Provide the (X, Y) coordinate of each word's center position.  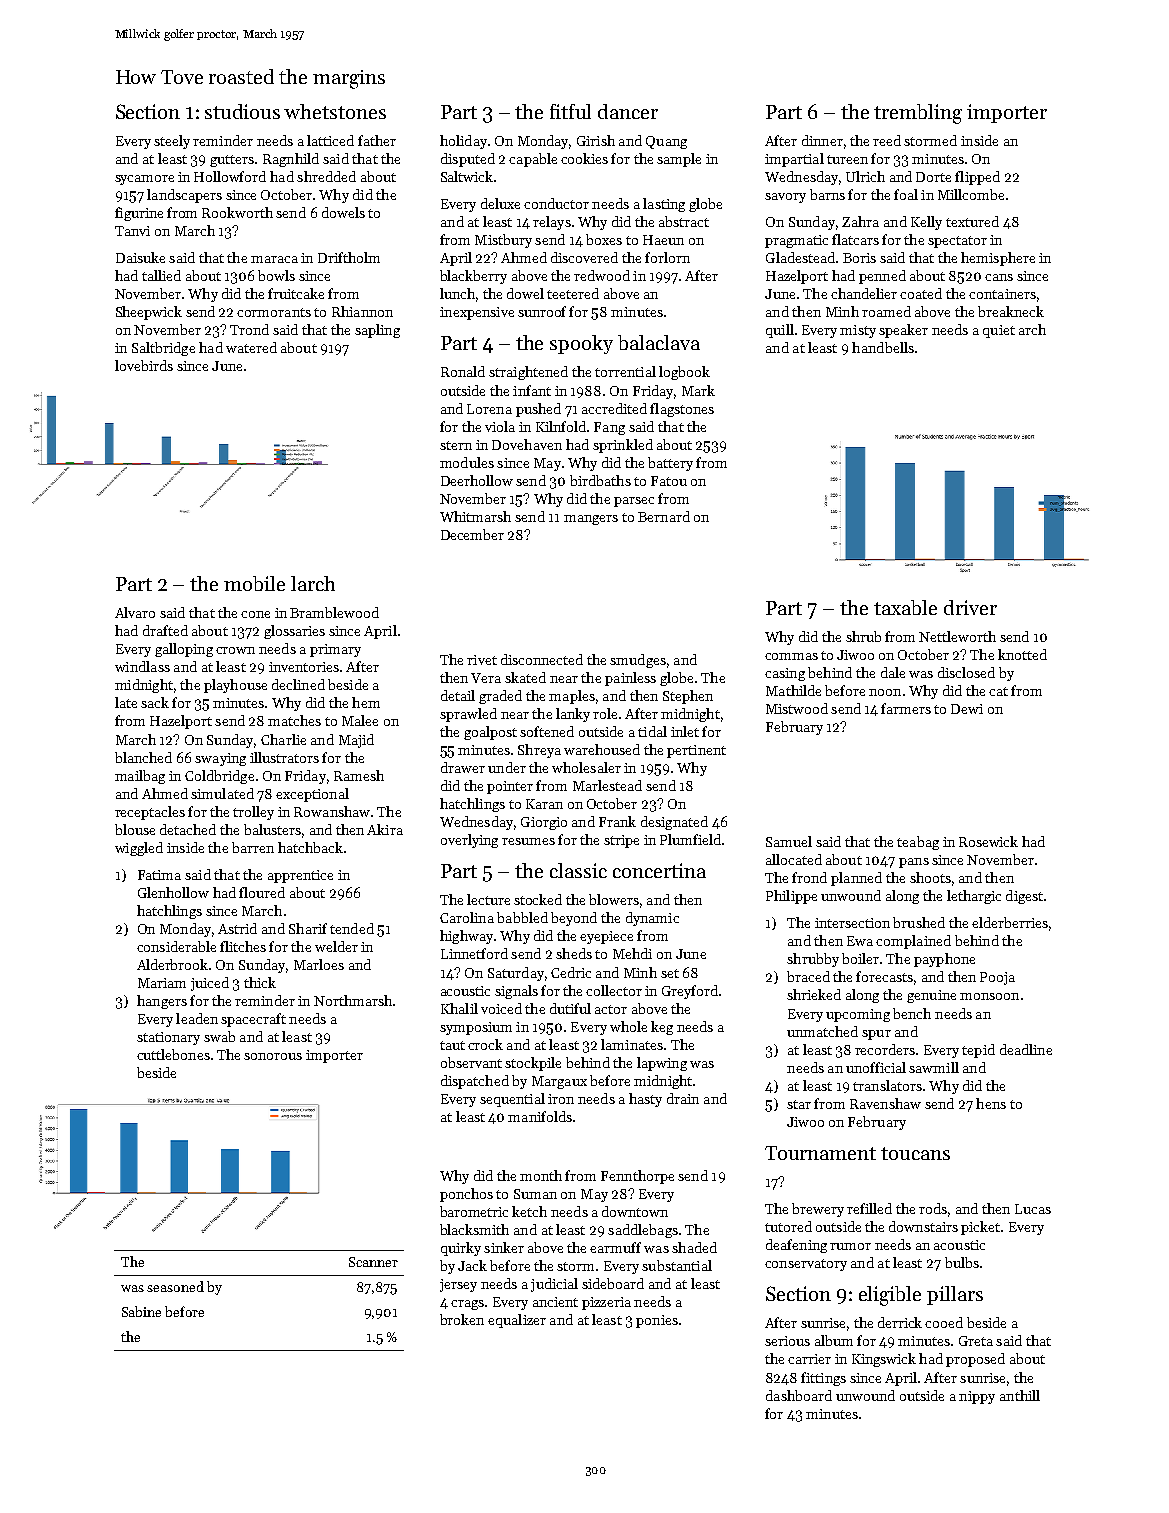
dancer (628, 111)
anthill (1020, 1395)
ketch (529, 1211)
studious (242, 111)
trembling (918, 114)
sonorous (273, 1056)
